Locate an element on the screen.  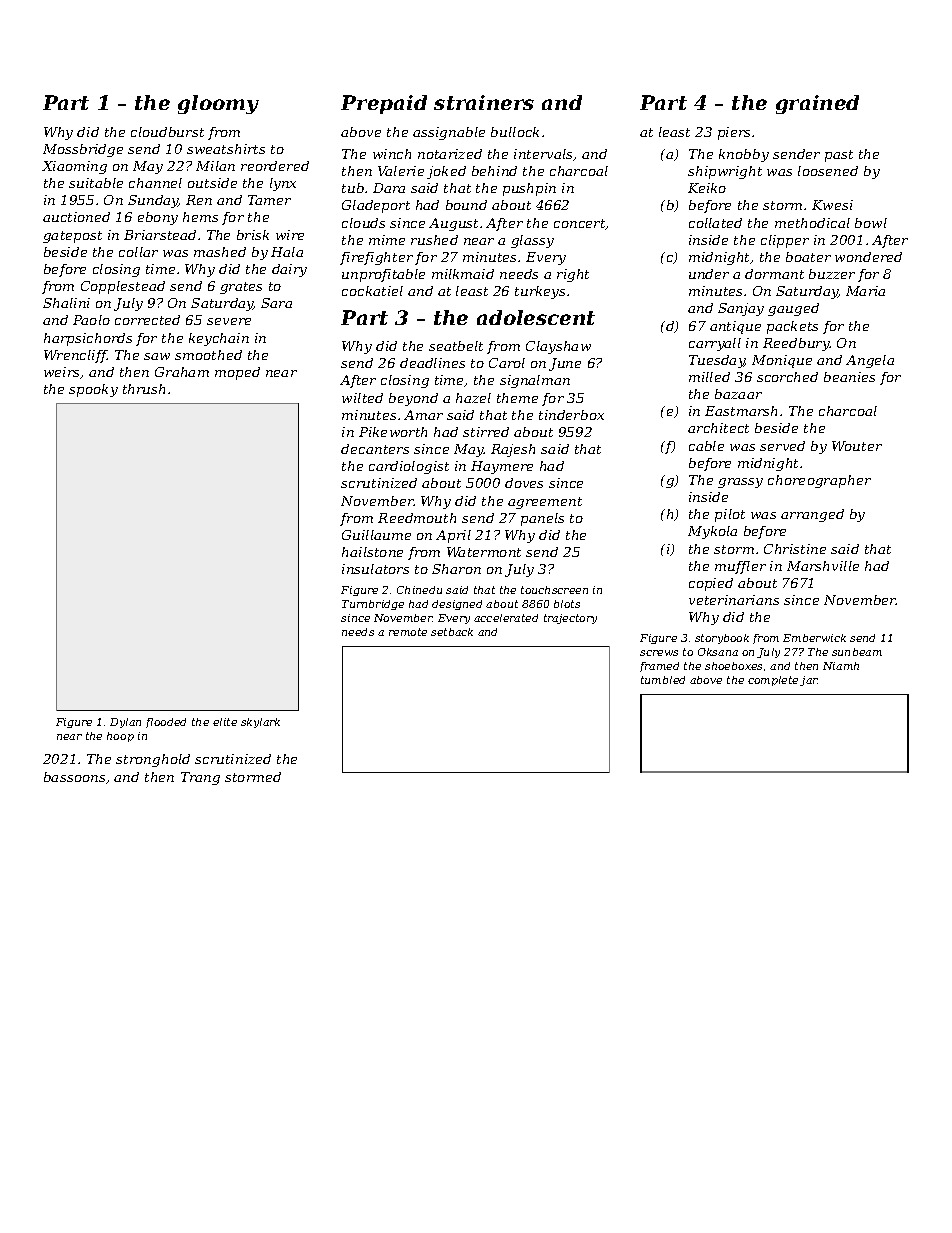
Trang is located at coordinates (200, 778).
